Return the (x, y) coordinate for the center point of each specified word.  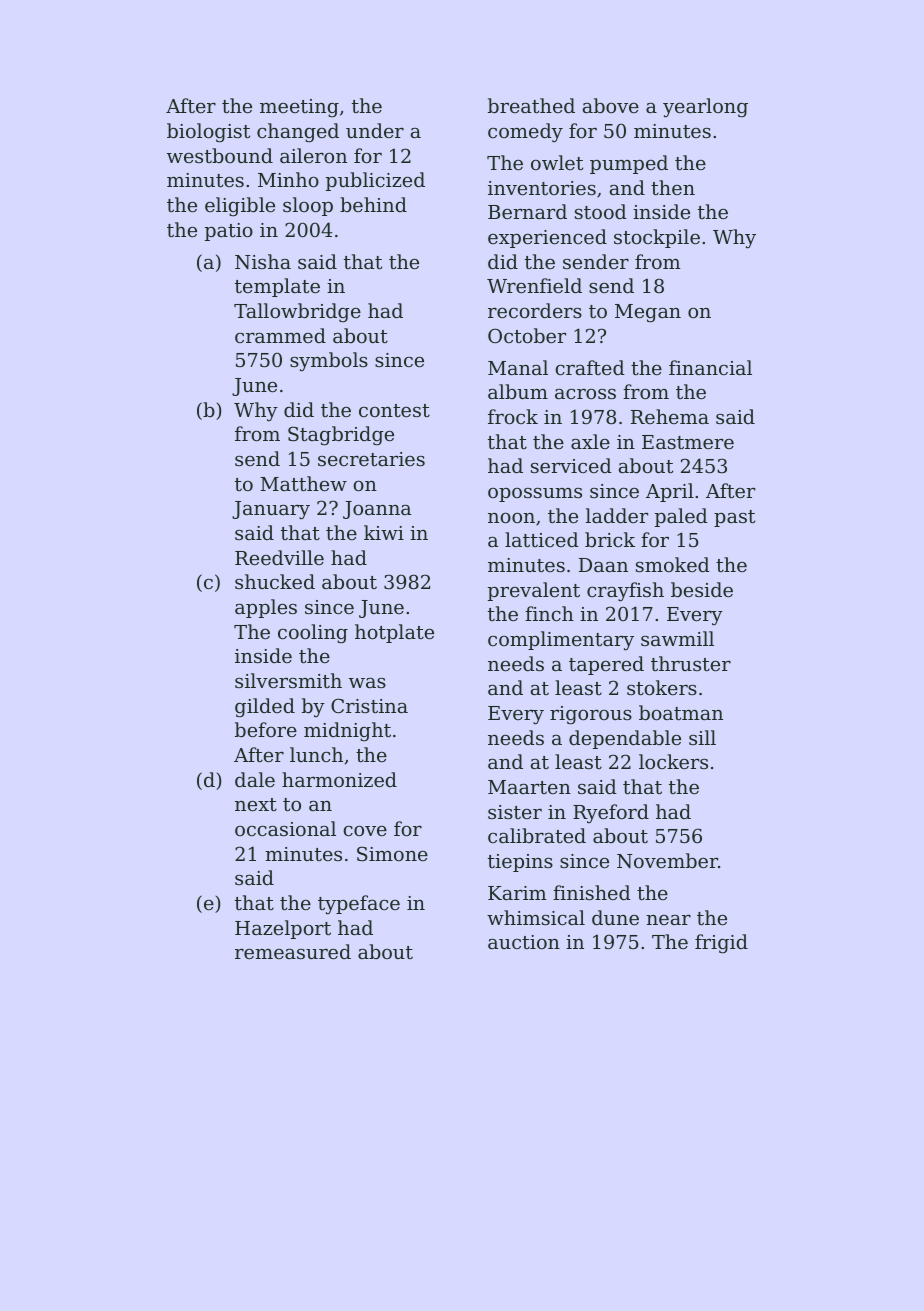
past (734, 518)
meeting (299, 108)
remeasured (293, 951)
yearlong (705, 108)
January (271, 510)
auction (524, 942)
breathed (531, 105)
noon (511, 518)
